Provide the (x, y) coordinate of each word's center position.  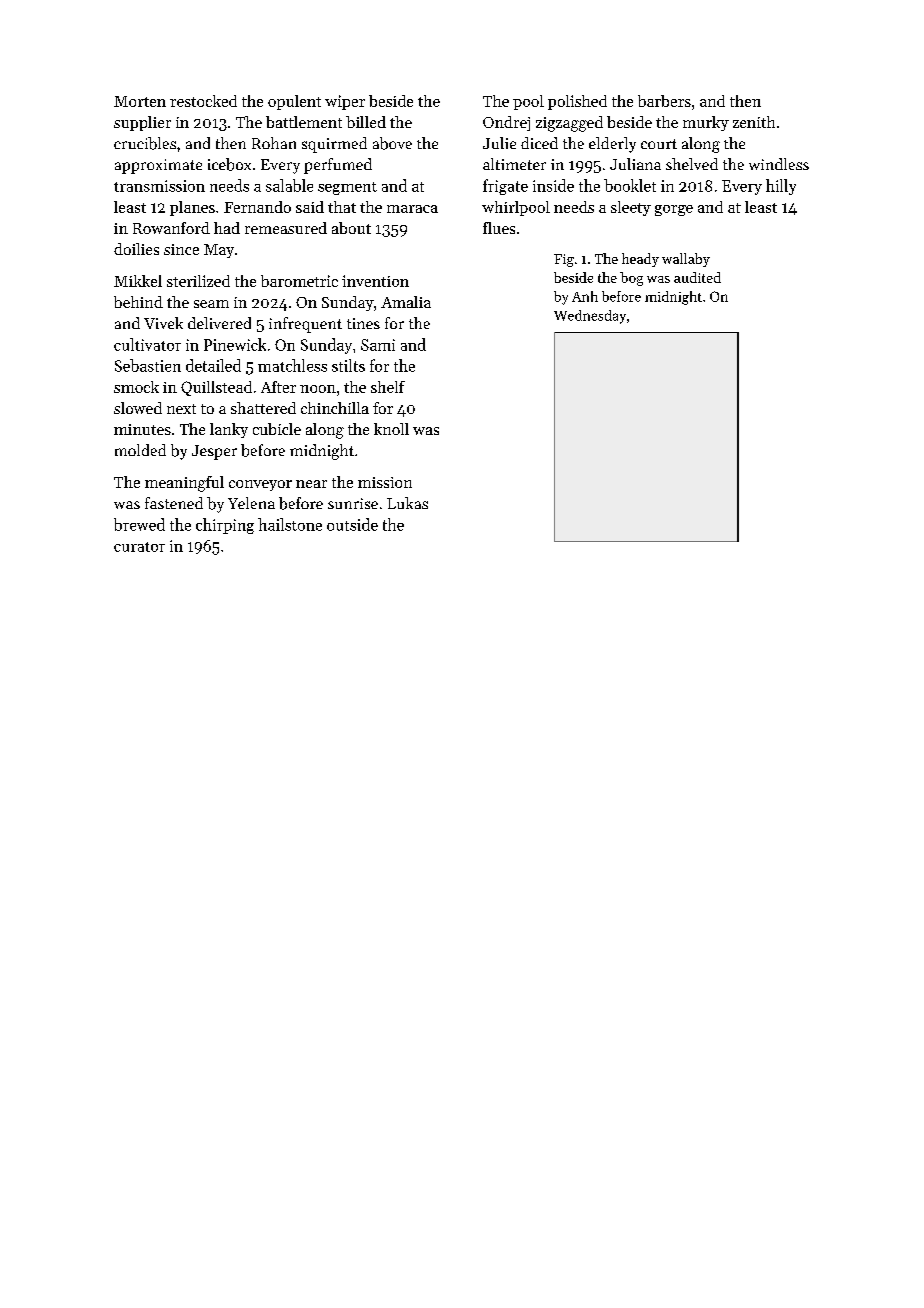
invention (375, 281)
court (659, 144)
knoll (391, 429)
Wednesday (590, 317)
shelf (388, 387)
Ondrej (506, 123)
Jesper (214, 452)
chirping (225, 526)
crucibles (145, 143)
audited (697, 277)
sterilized (198, 281)
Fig (564, 260)
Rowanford (171, 228)
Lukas (407, 503)
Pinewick (235, 344)
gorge (674, 210)
